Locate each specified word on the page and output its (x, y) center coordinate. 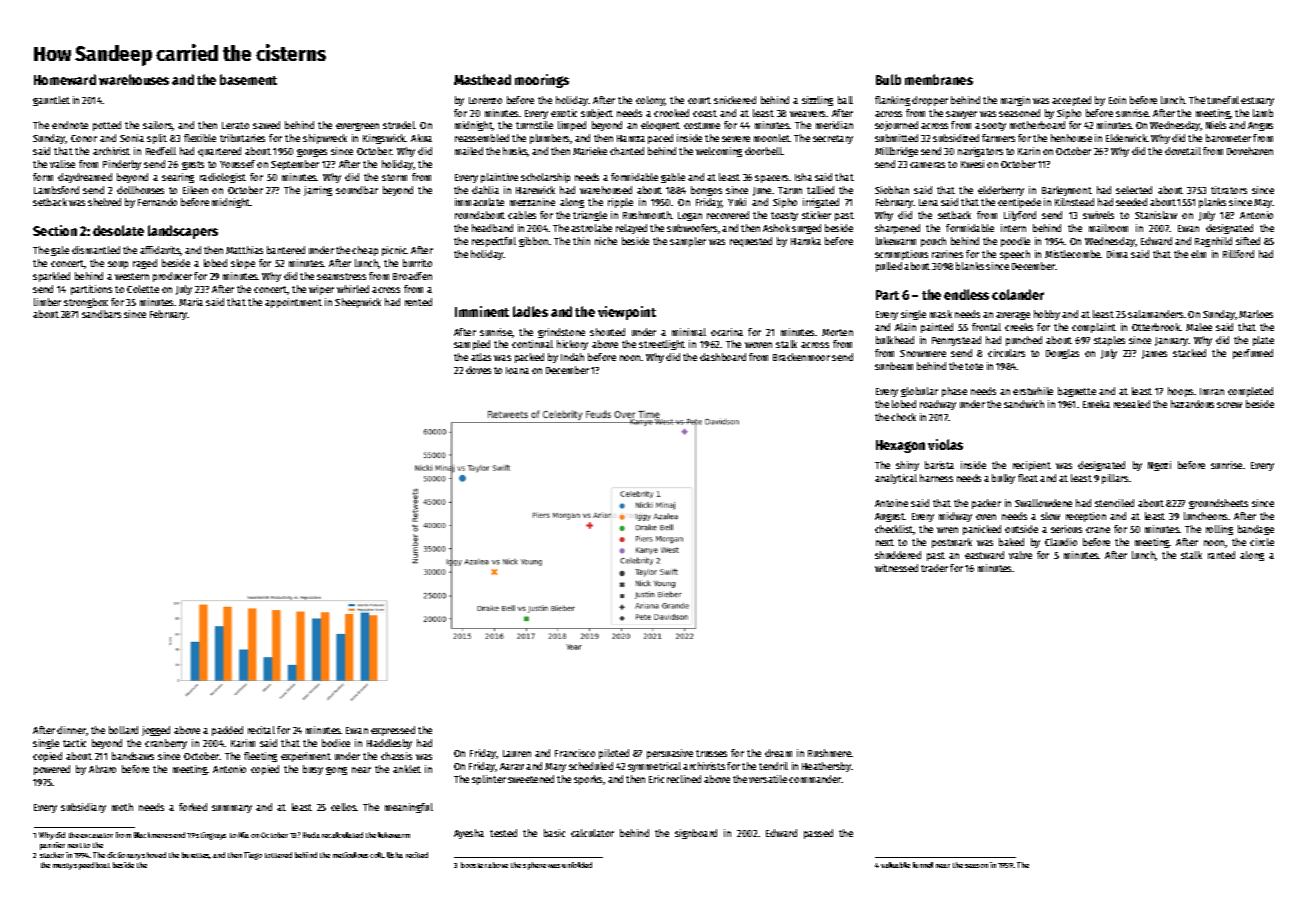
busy (313, 770)
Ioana (517, 370)
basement (248, 79)
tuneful (1223, 100)
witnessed (896, 568)
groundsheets (1218, 504)
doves (478, 370)
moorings (542, 81)
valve (1020, 555)
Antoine (891, 503)
